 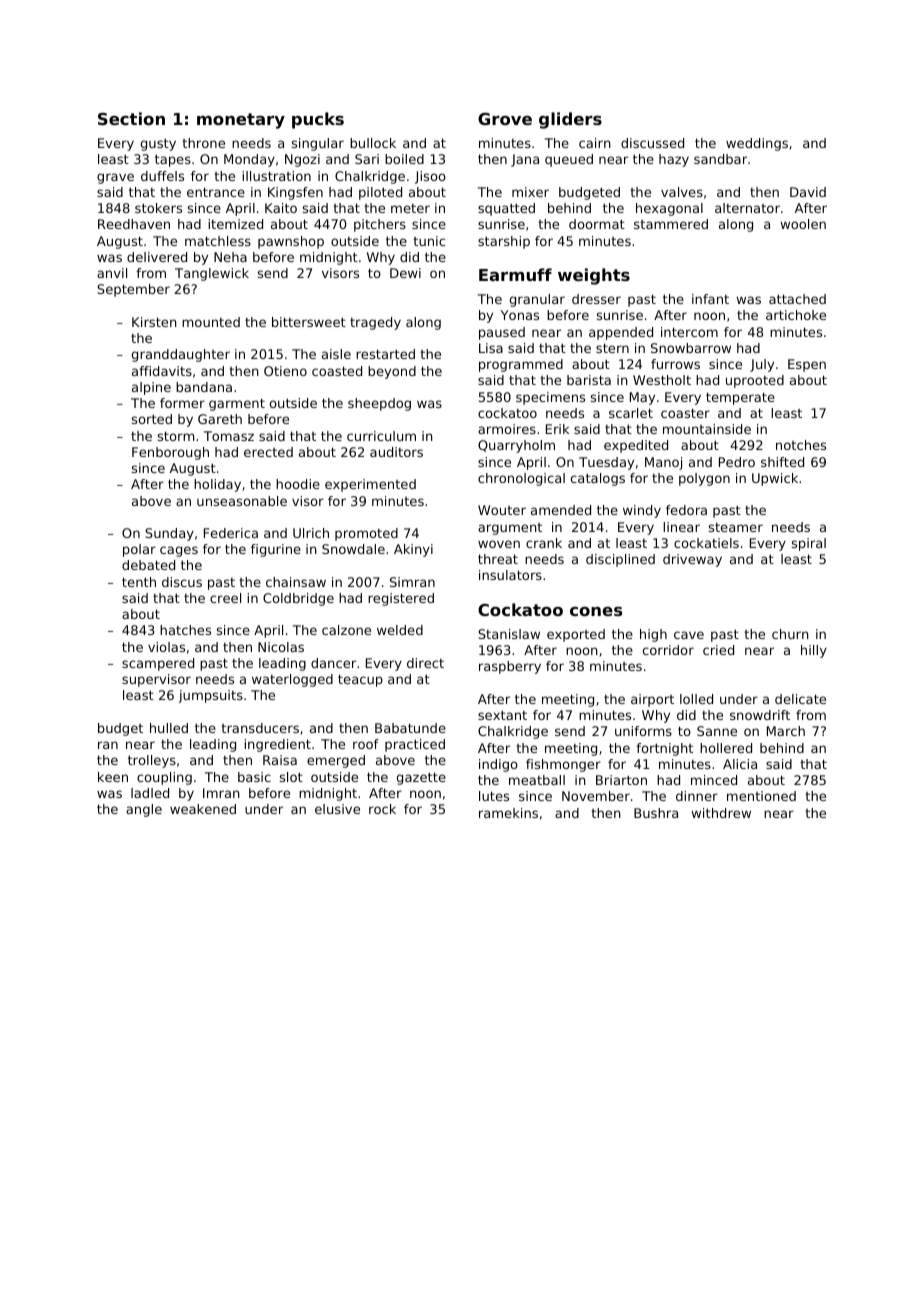 What do you see at coordinates (521, 479) in the image?
I see `chronological` at bounding box center [521, 479].
